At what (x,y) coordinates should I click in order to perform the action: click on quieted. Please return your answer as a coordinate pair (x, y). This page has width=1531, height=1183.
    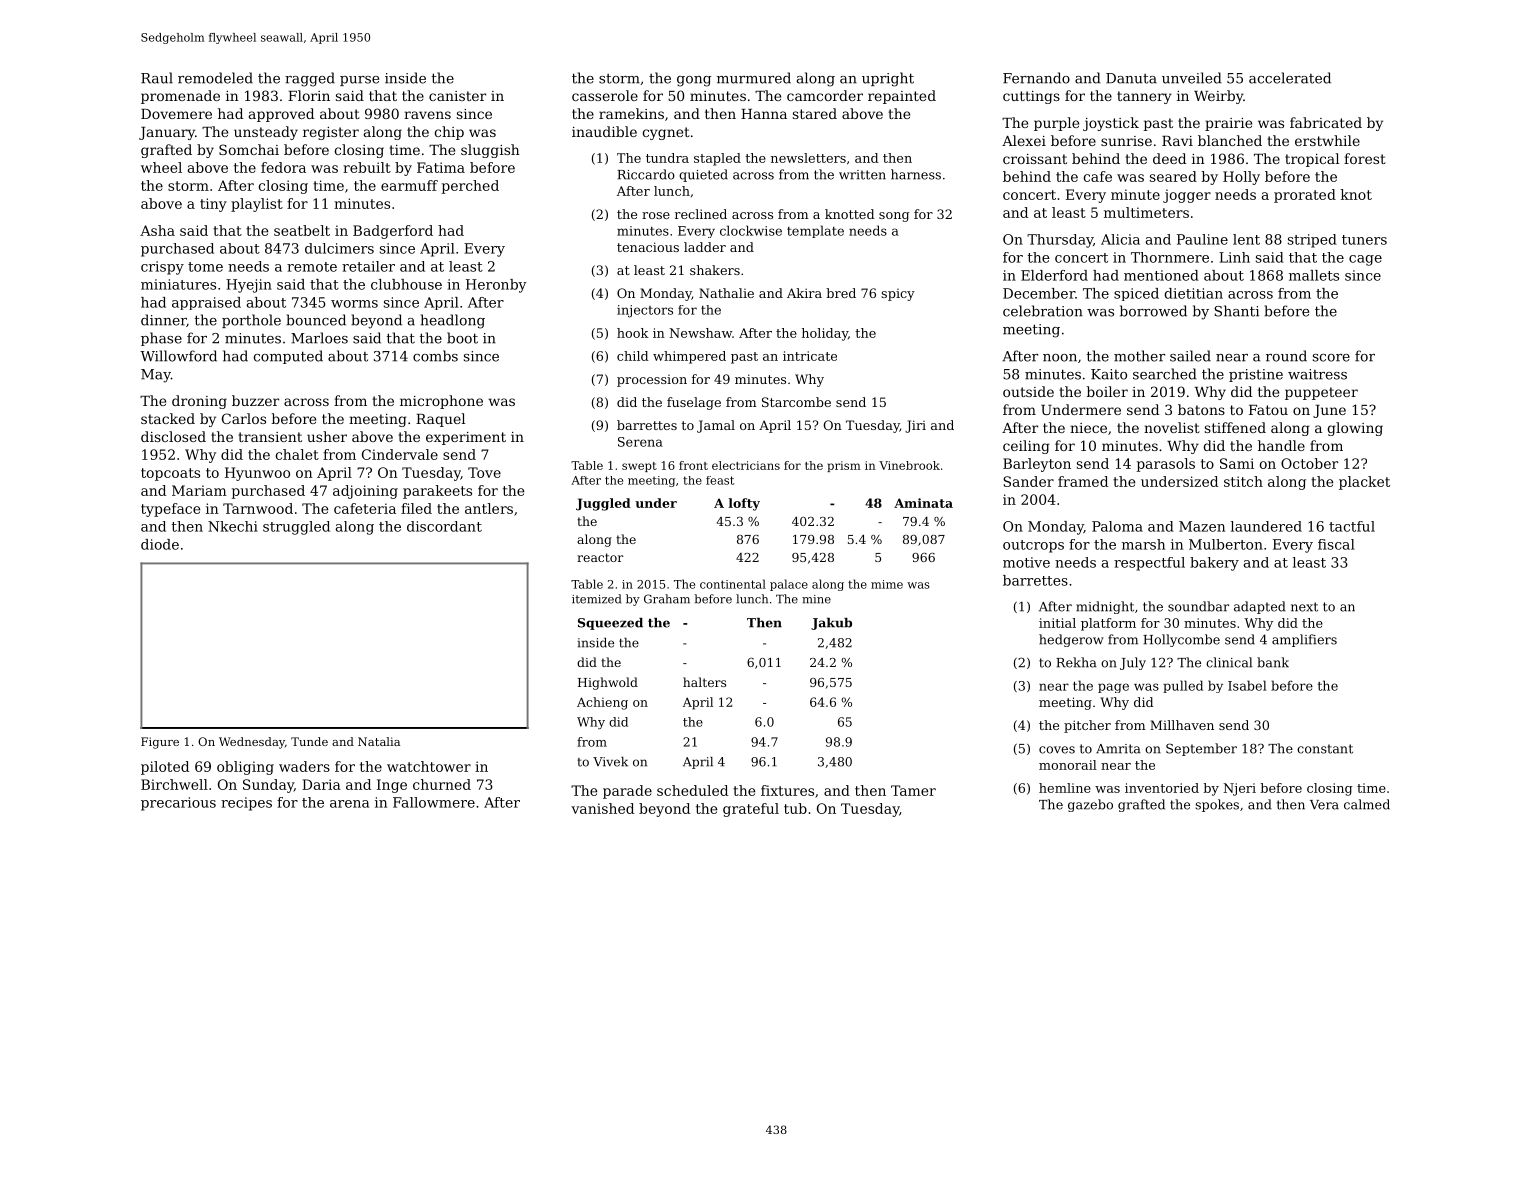
    Looking at the image, I should click on (703, 175).
